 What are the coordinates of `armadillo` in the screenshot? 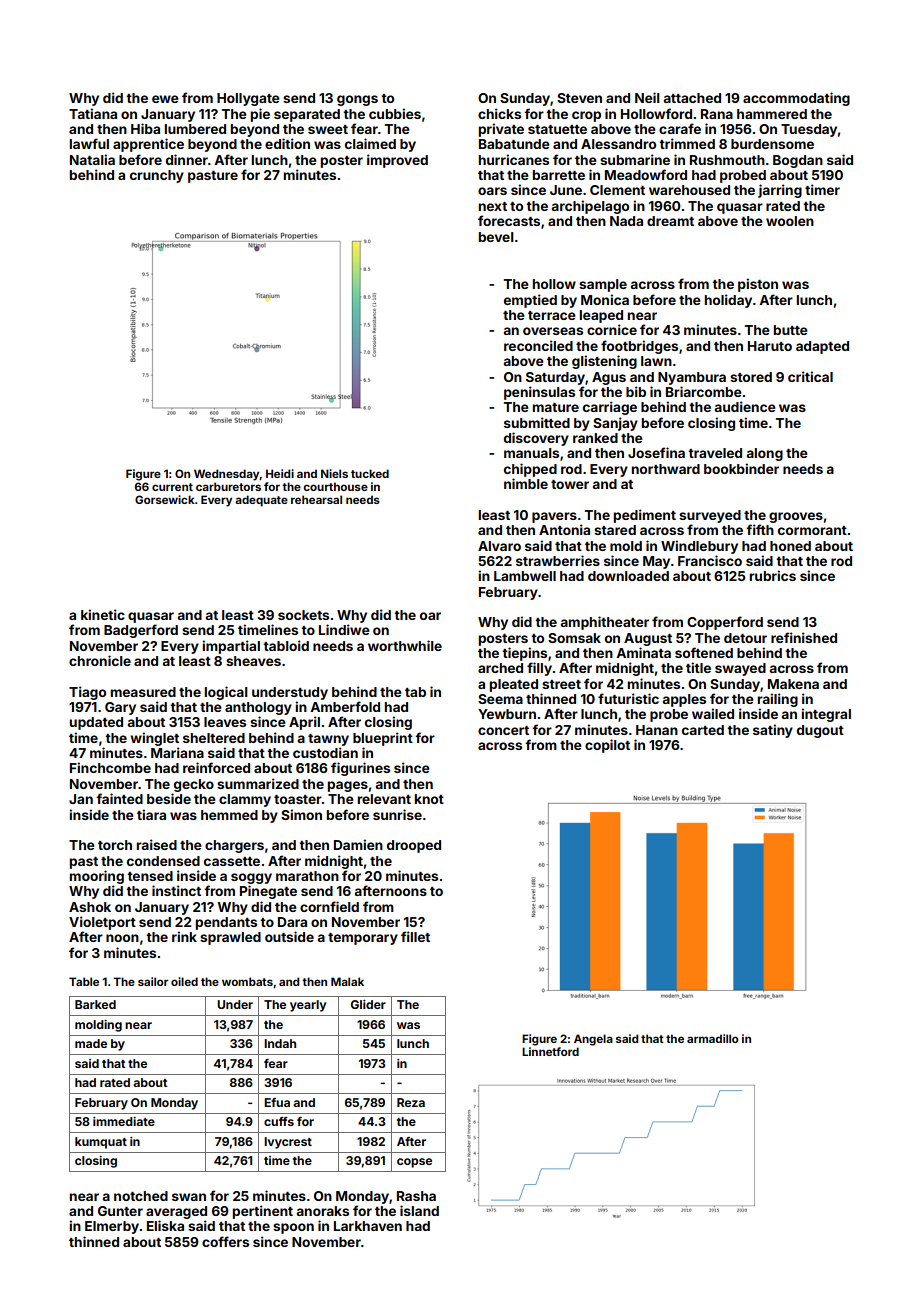 It's located at (713, 1038).
